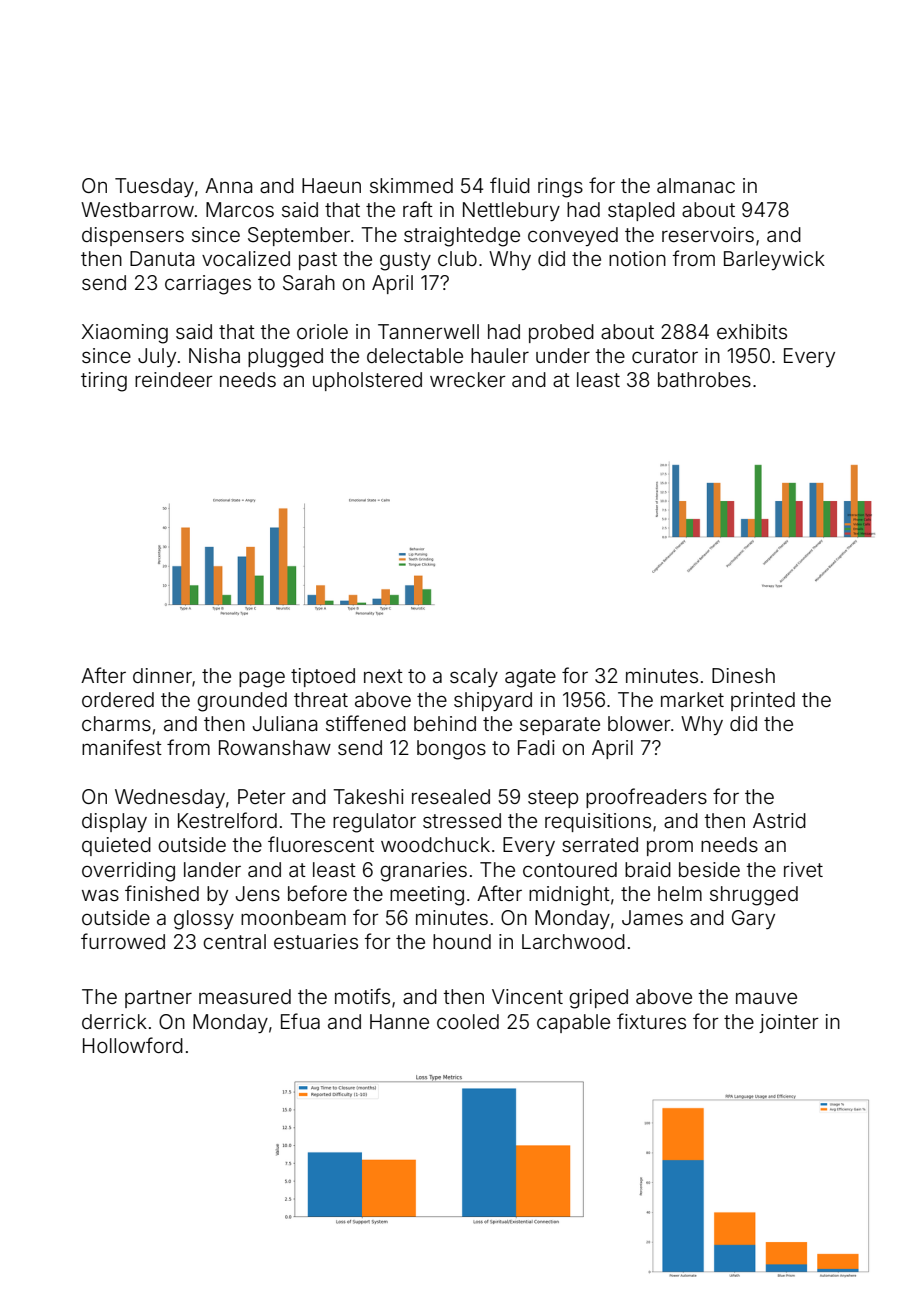  I want to click on reindeer, so click(174, 379).
